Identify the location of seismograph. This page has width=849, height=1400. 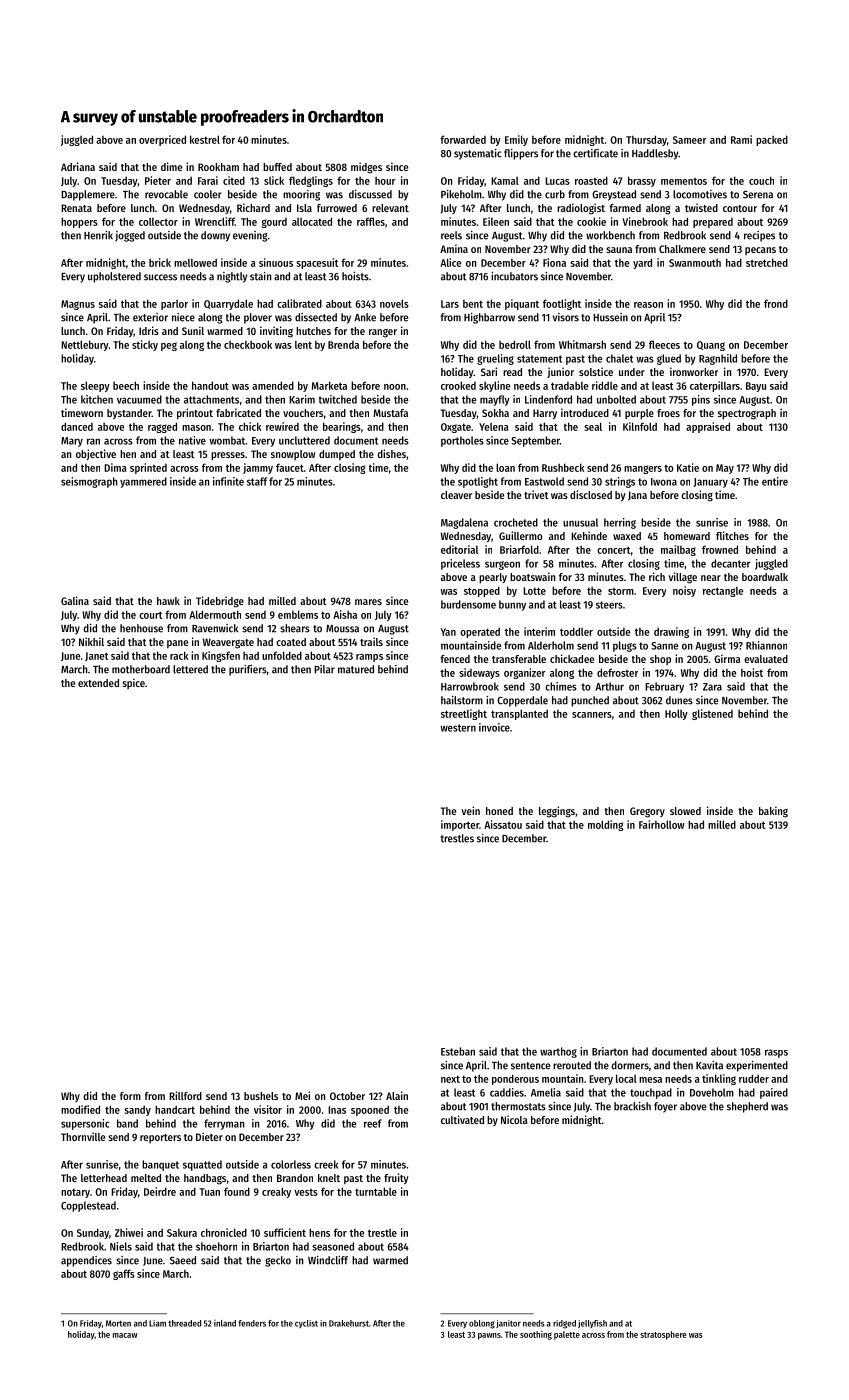
(89, 482).
